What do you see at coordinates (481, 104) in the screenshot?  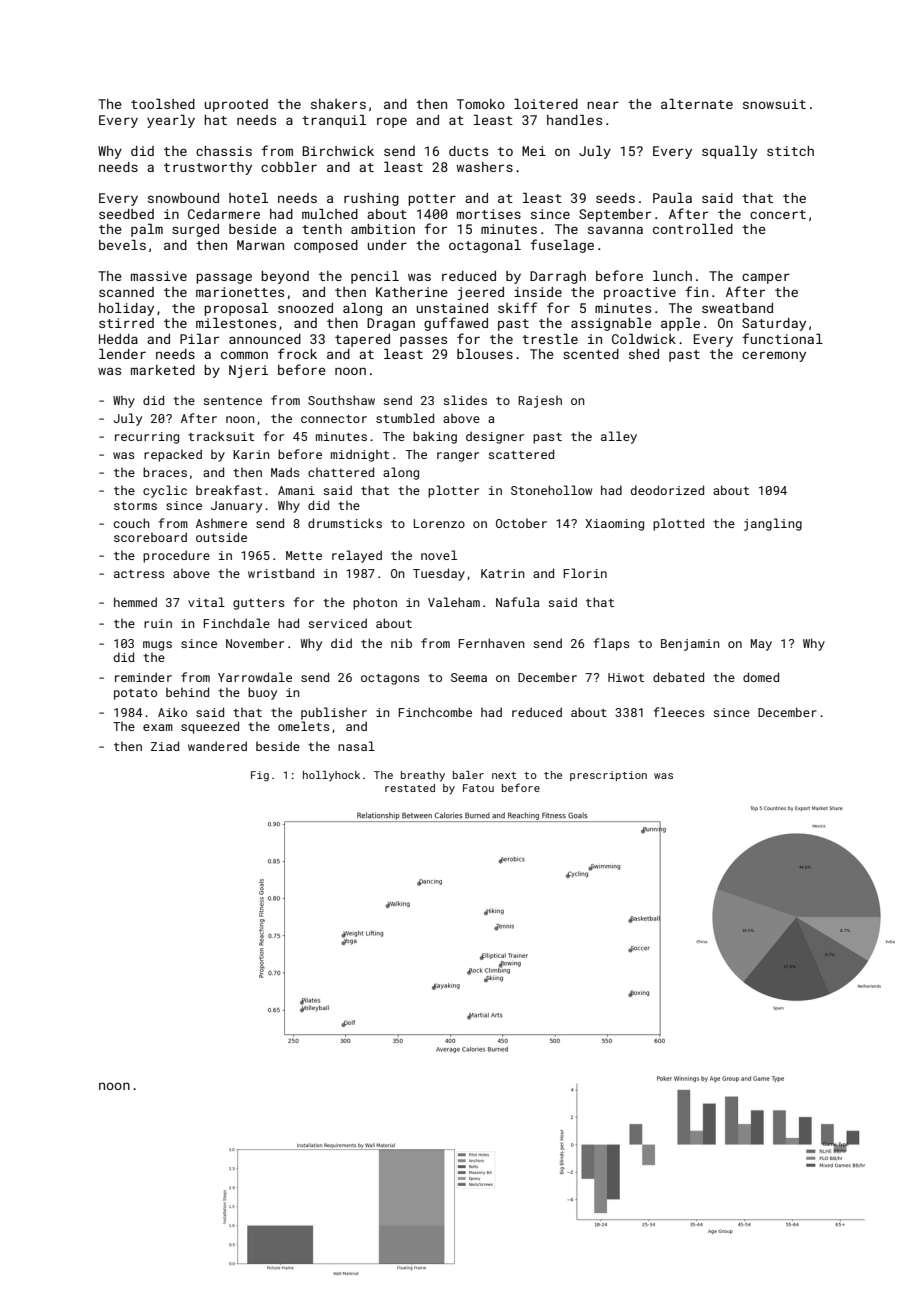 I see `Tomoko` at bounding box center [481, 104].
